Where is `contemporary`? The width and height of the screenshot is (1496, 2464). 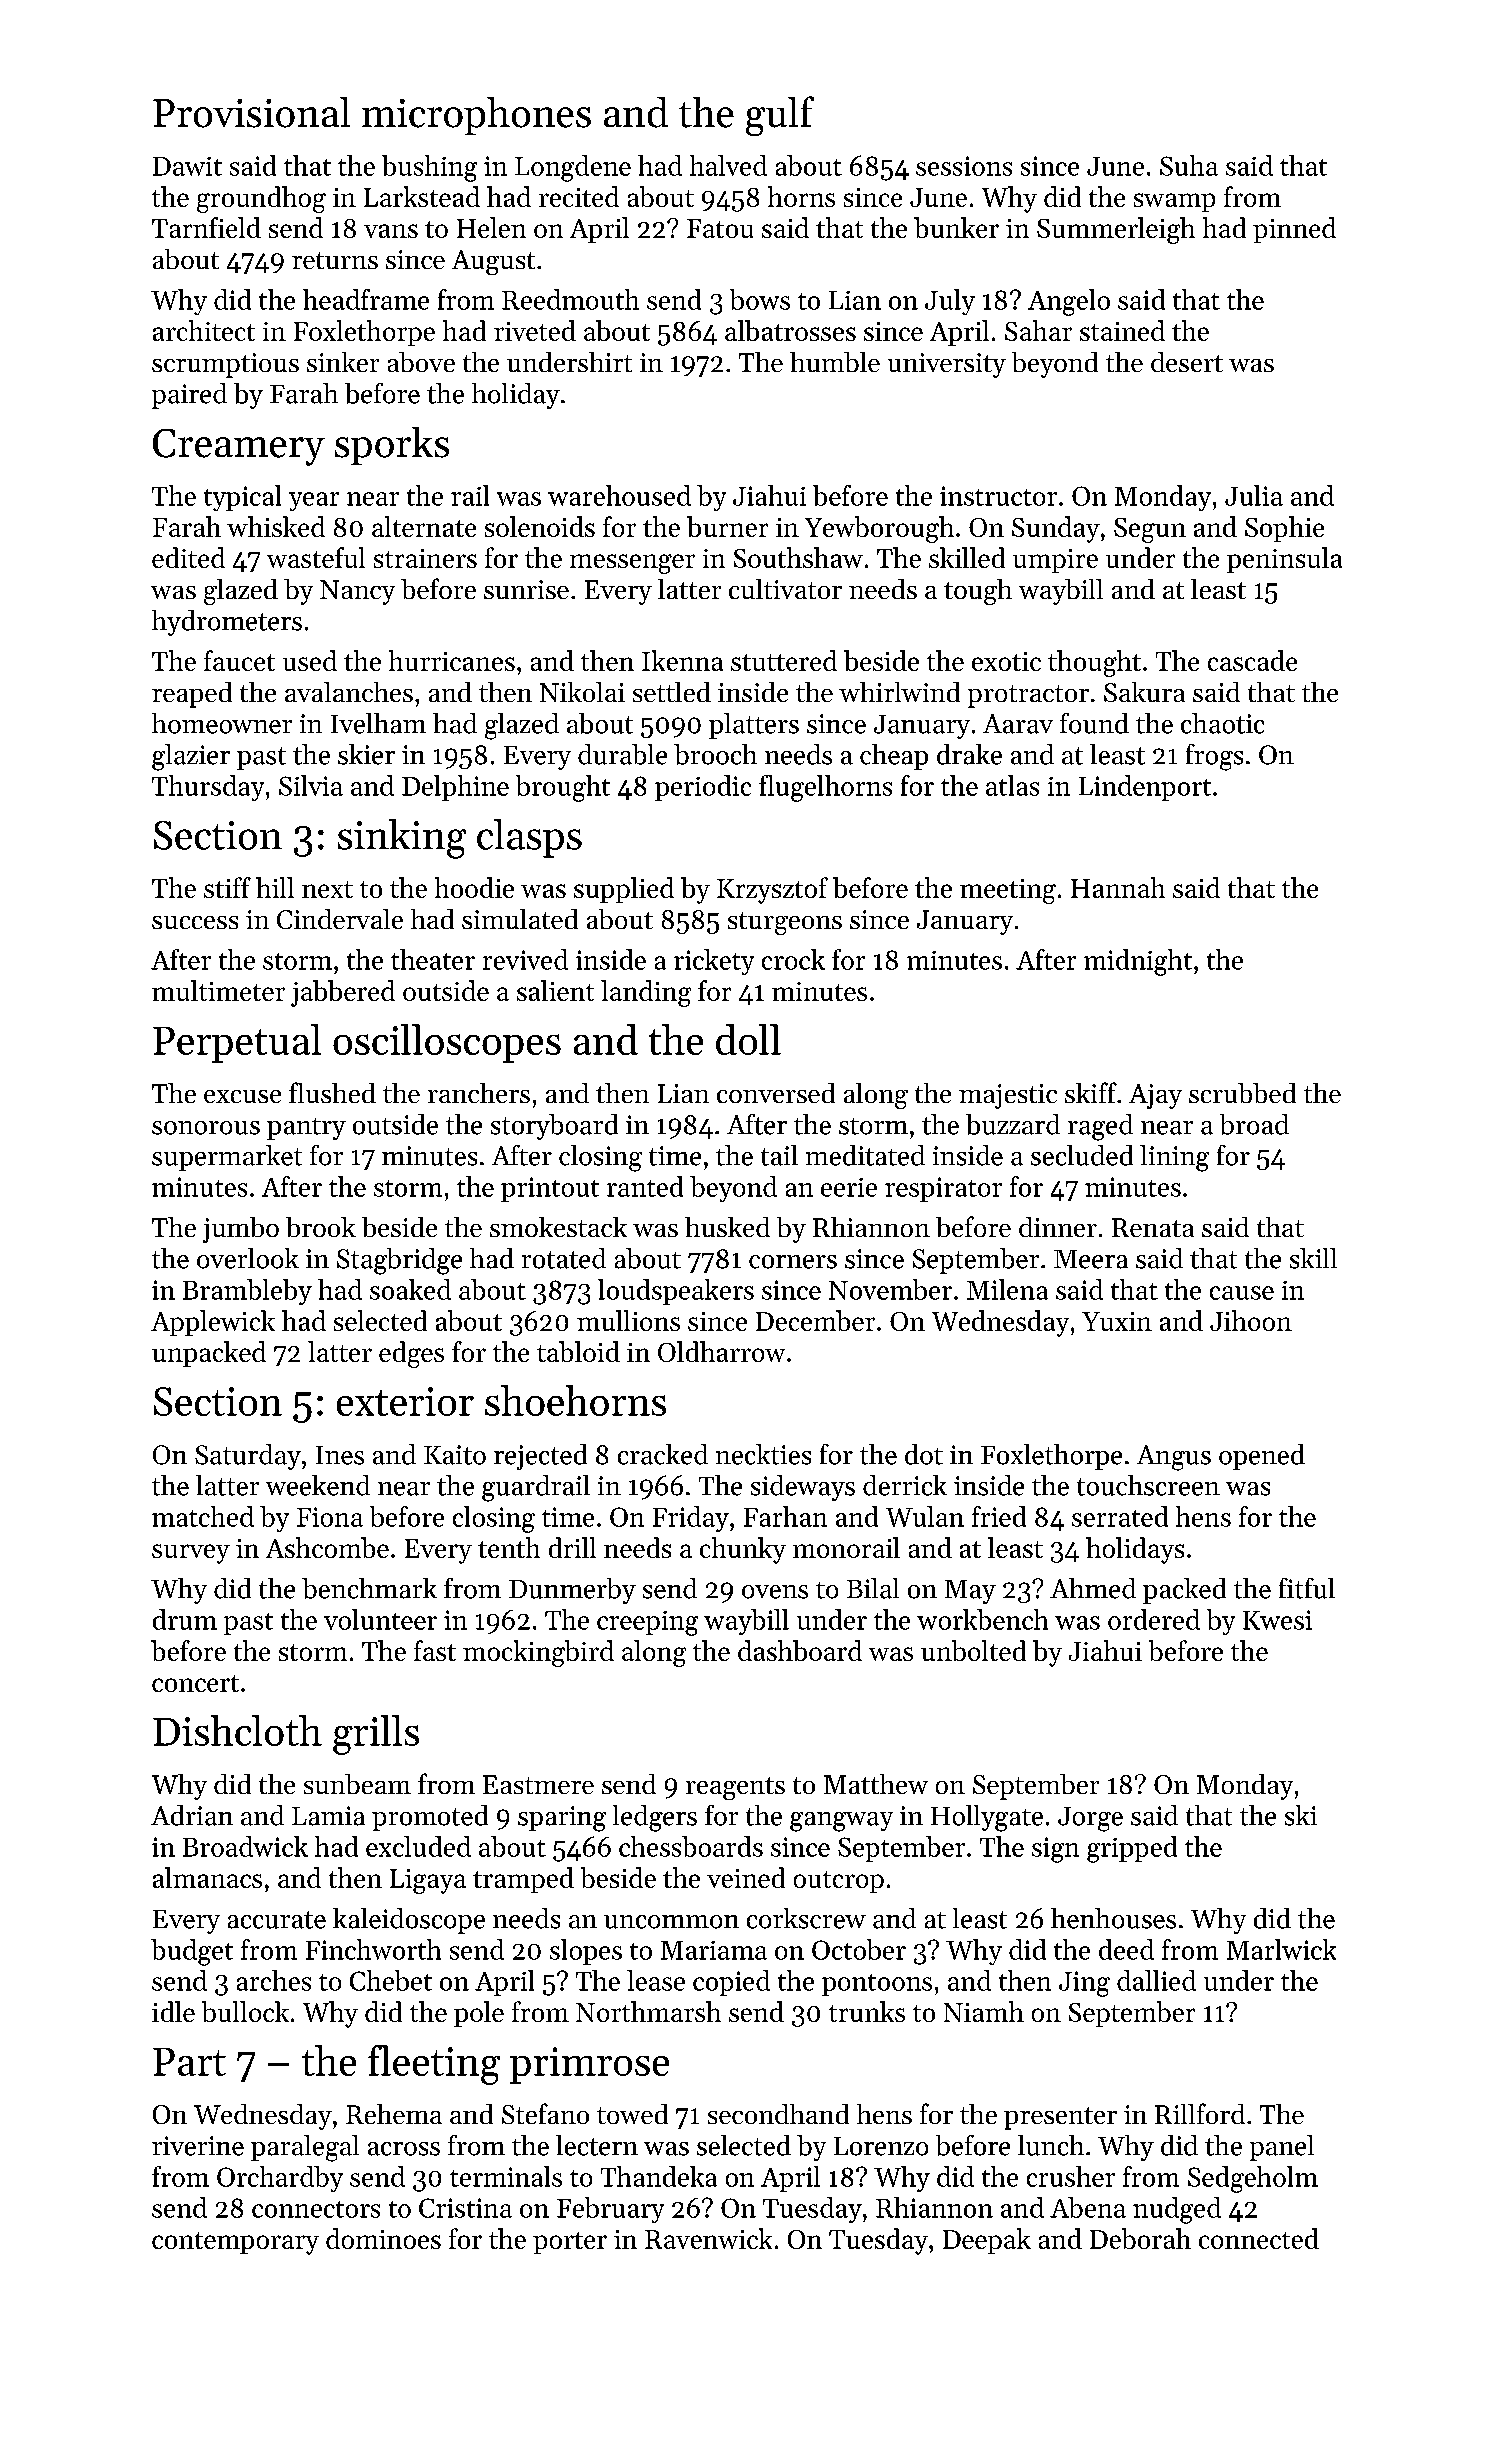 contemporary is located at coordinates (235, 2243).
